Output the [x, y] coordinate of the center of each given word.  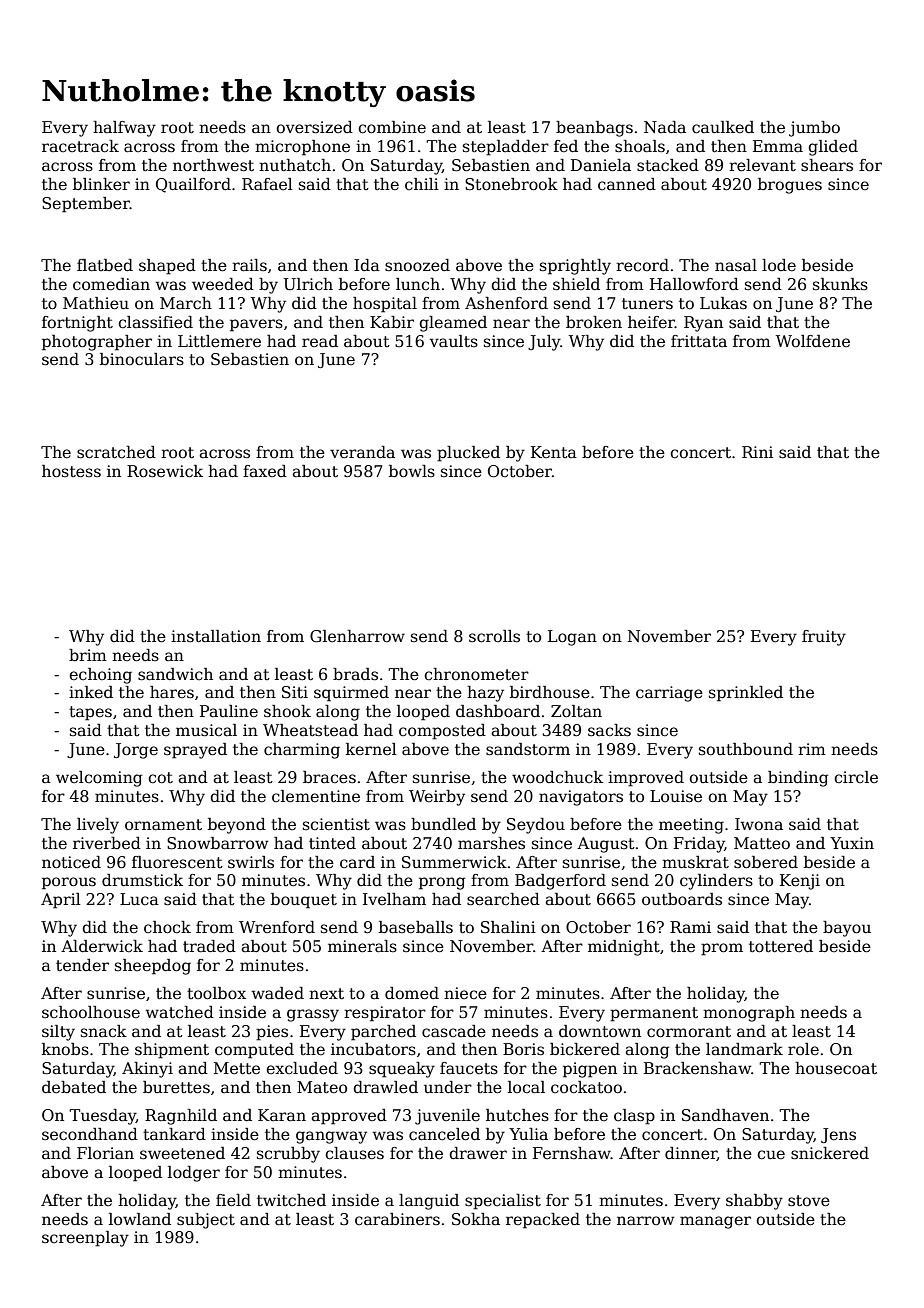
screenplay [85, 1239]
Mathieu [96, 303]
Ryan [703, 324]
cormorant [689, 1032]
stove [809, 1201]
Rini [757, 452]
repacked [543, 1221]
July [544, 343]
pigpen [590, 1070]
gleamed [453, 324]
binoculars [142, 359]
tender [82, 965]
